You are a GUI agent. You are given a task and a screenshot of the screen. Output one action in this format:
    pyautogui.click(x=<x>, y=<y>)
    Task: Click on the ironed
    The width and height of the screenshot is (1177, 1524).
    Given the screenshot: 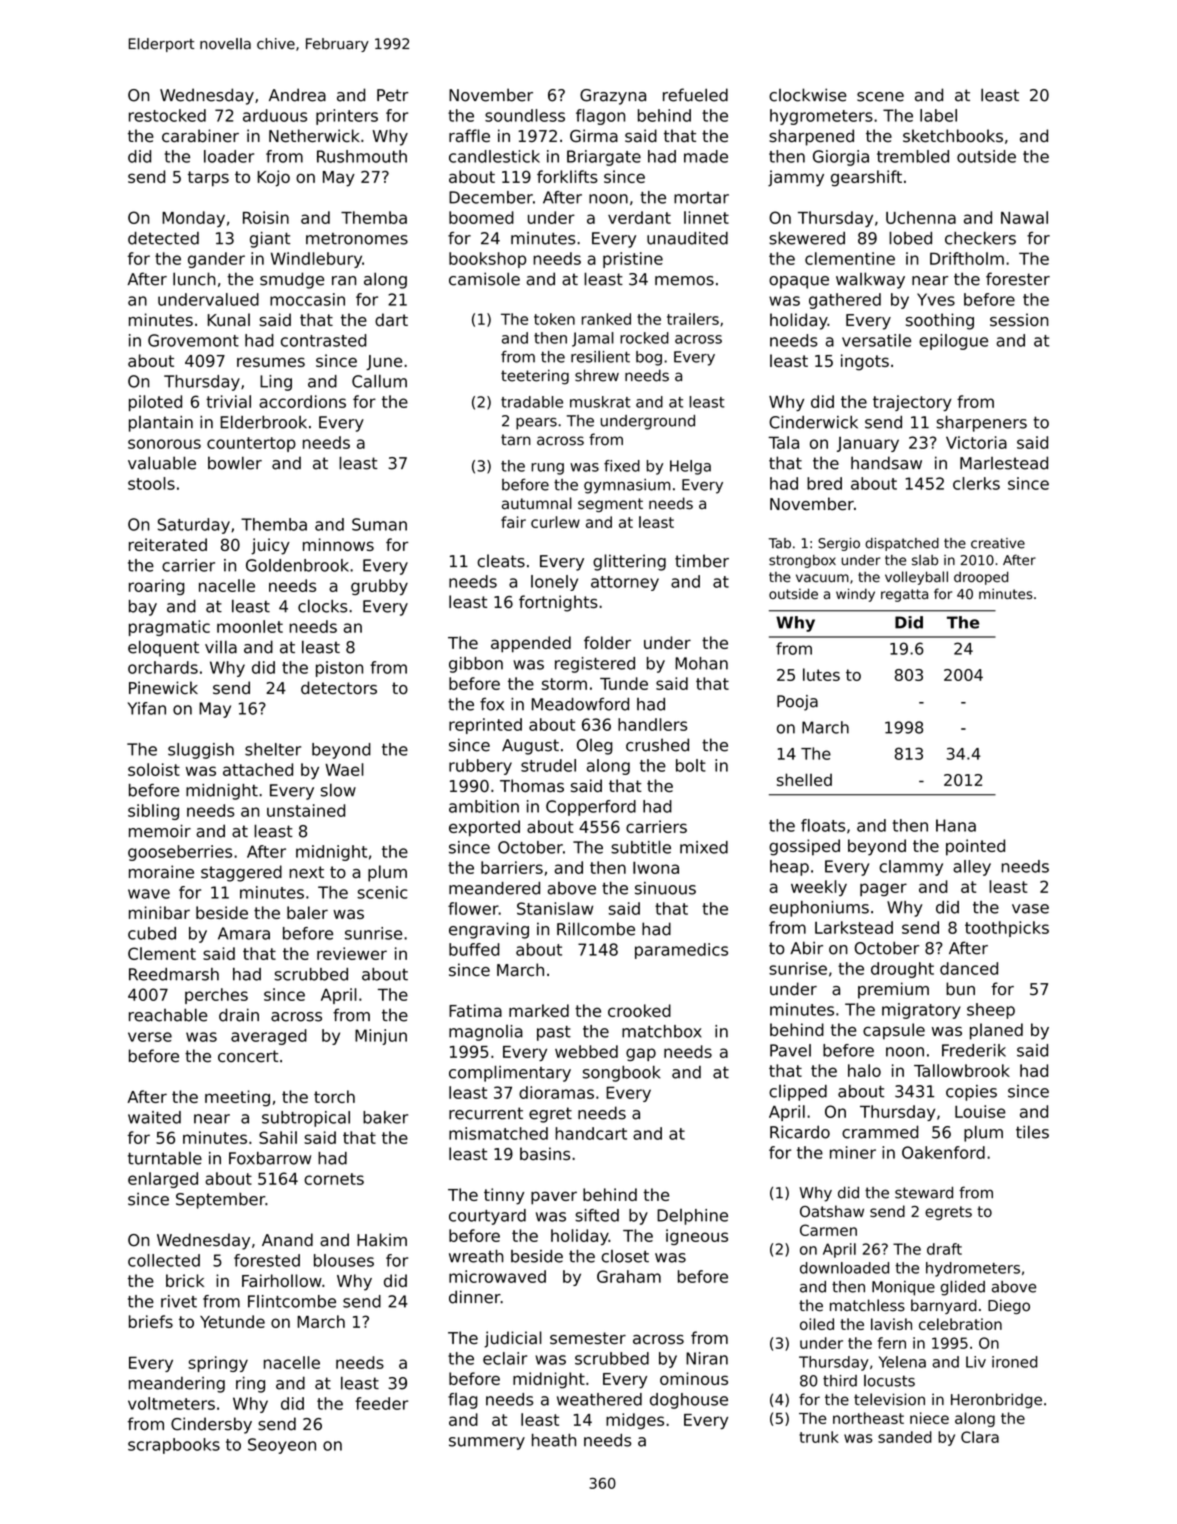 What is the action you would take?
    pyautogui.click(x=1014, y=1362)
